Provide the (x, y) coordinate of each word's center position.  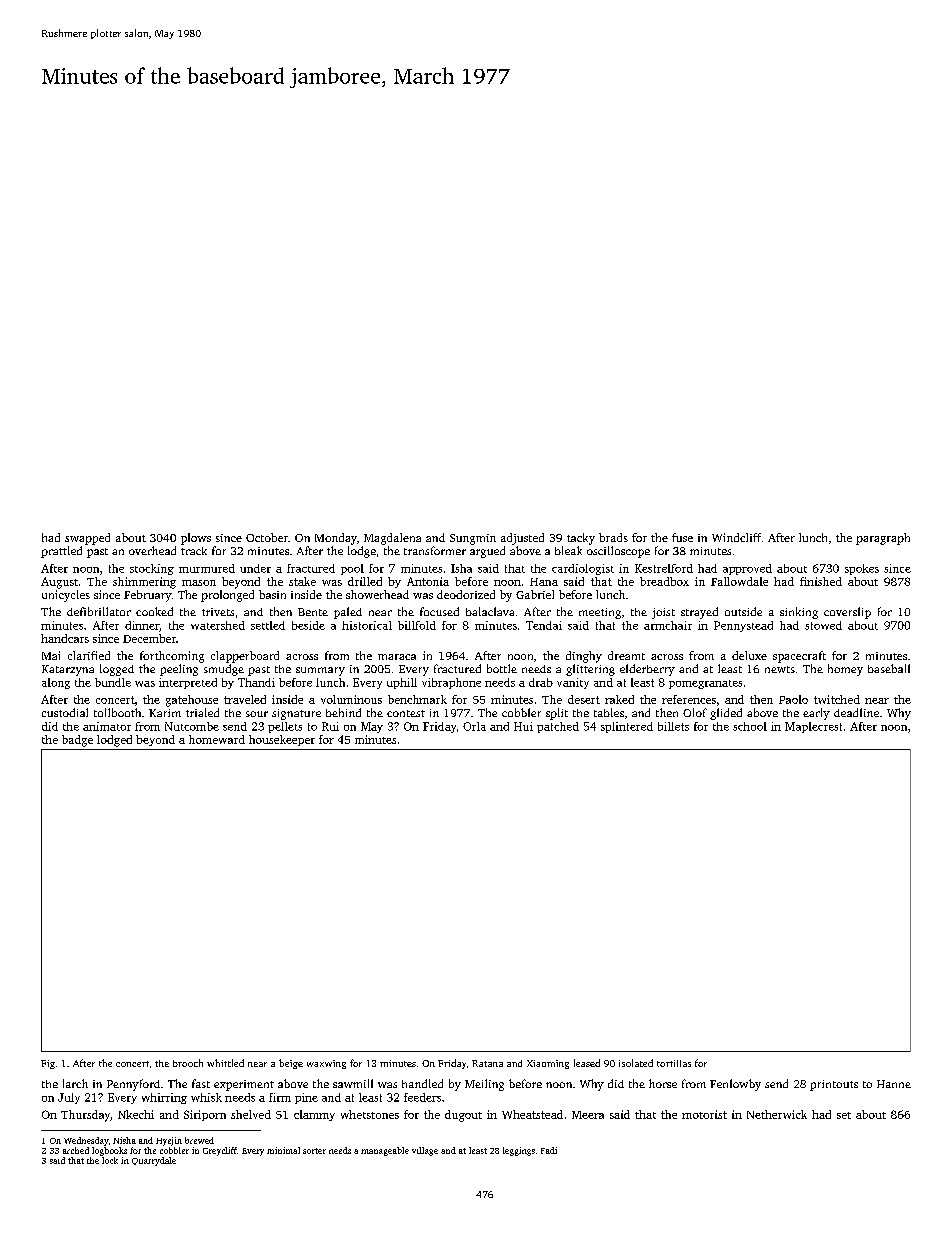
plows (196, 539)
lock (110, 1160)
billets (673, 726)
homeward (217, 739)
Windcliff (736, 537)
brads (613, 537)
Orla (474, 726)
